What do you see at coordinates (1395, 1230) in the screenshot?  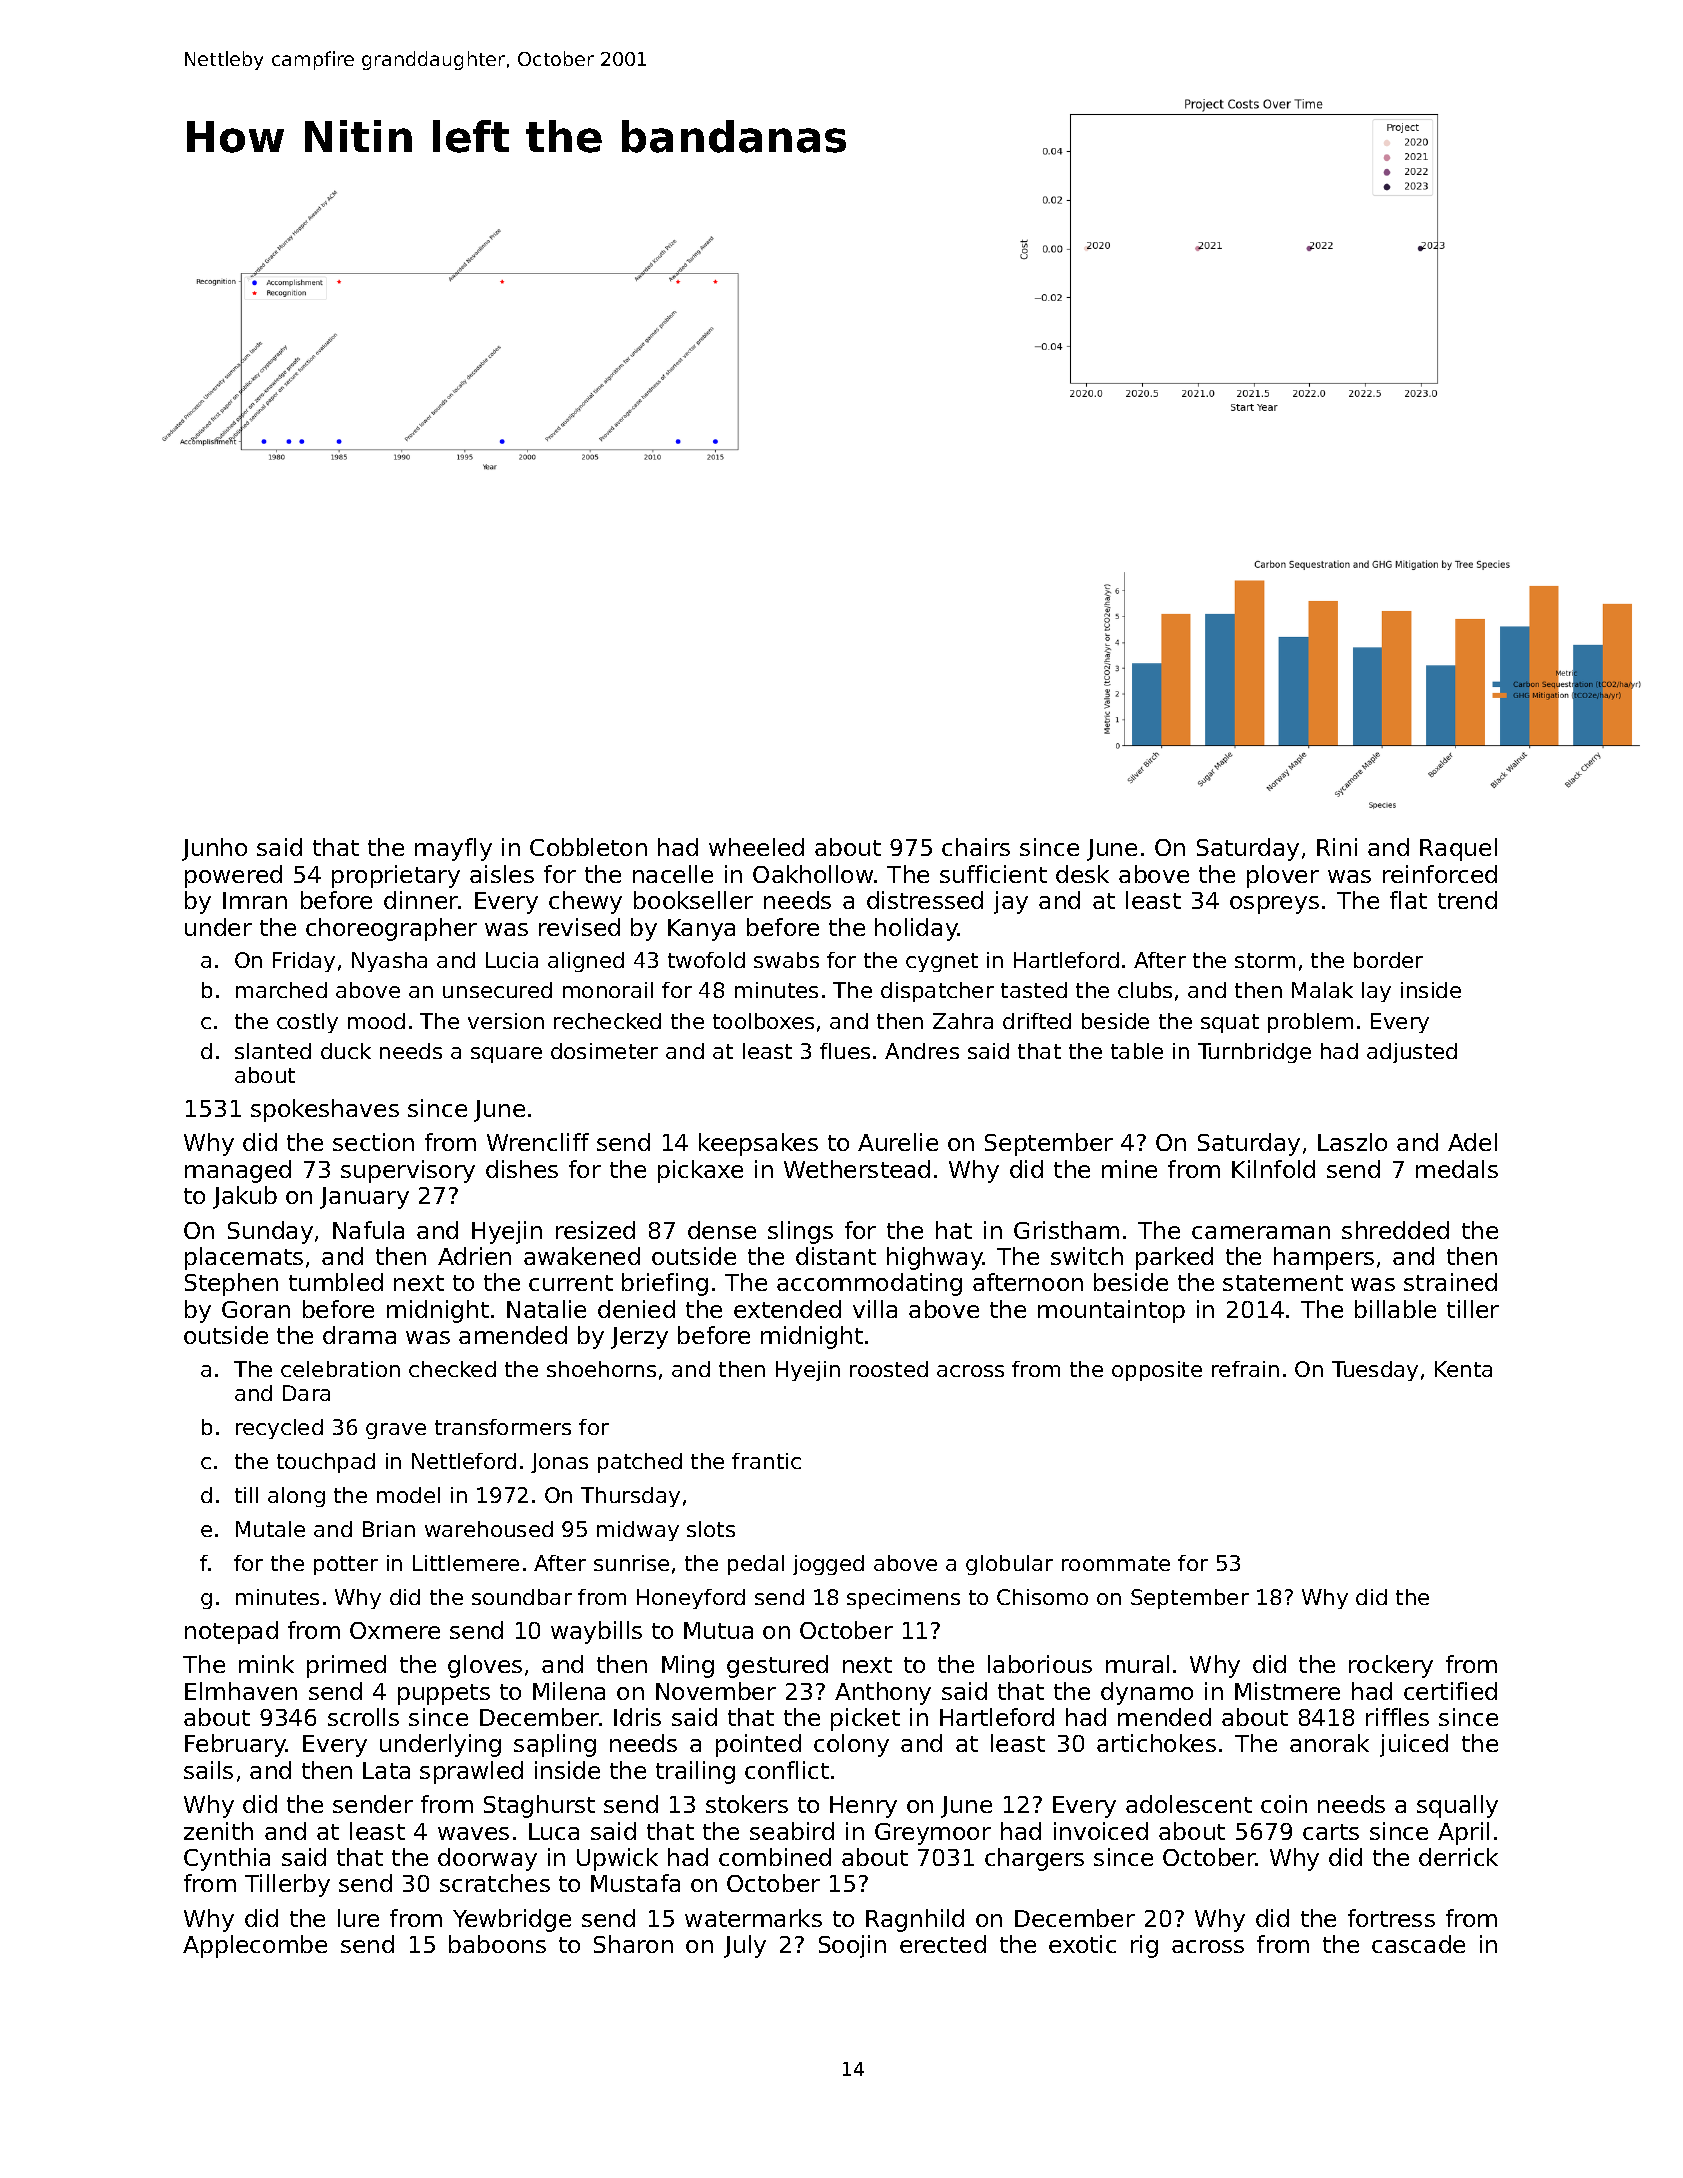 I see `shredded` at bounding box center [1395, 1230].
